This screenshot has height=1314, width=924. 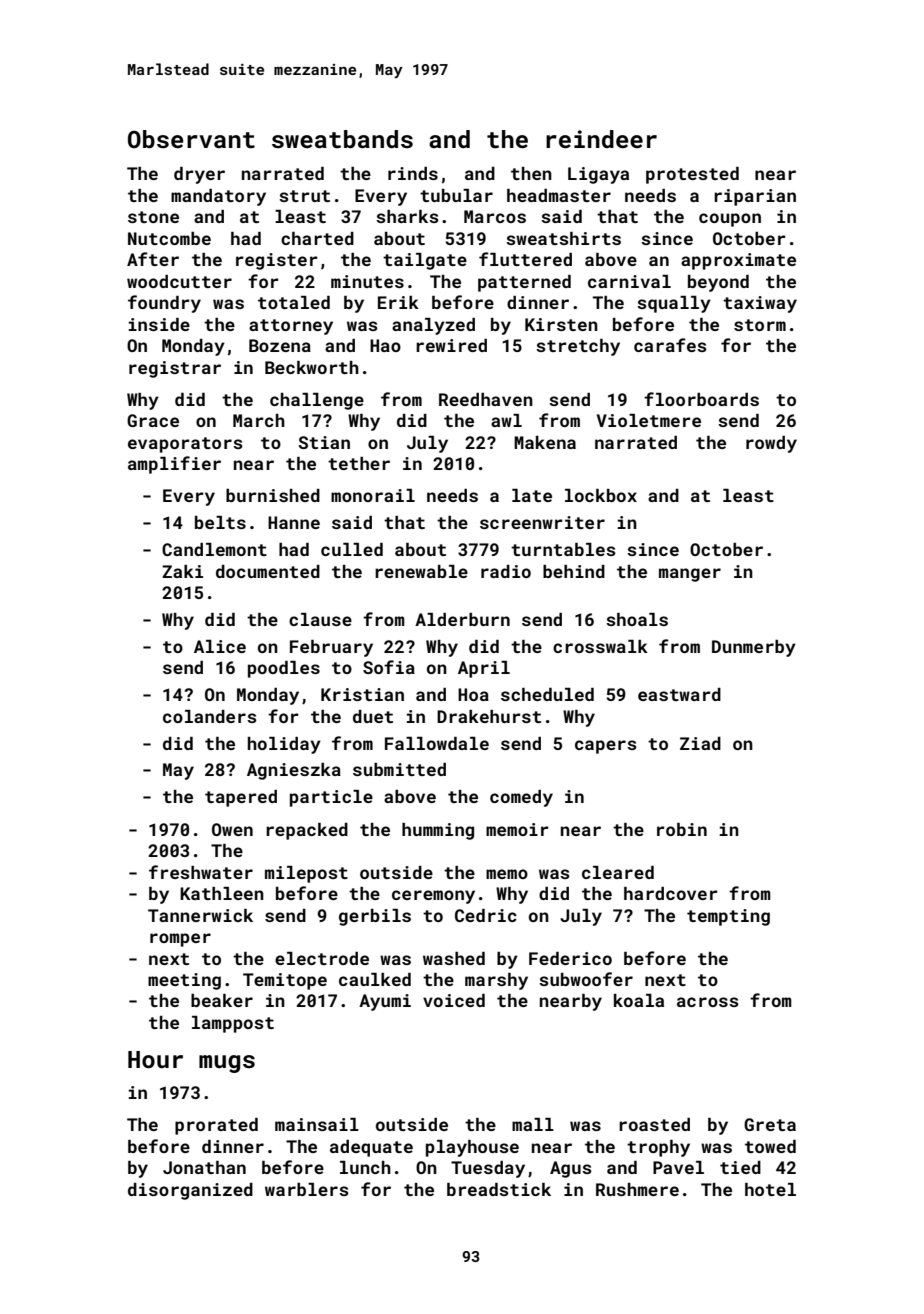 What do you see at coordinates (738, 261) in the screenshot?
I see `approximate` at bounding box center [738, 261].
